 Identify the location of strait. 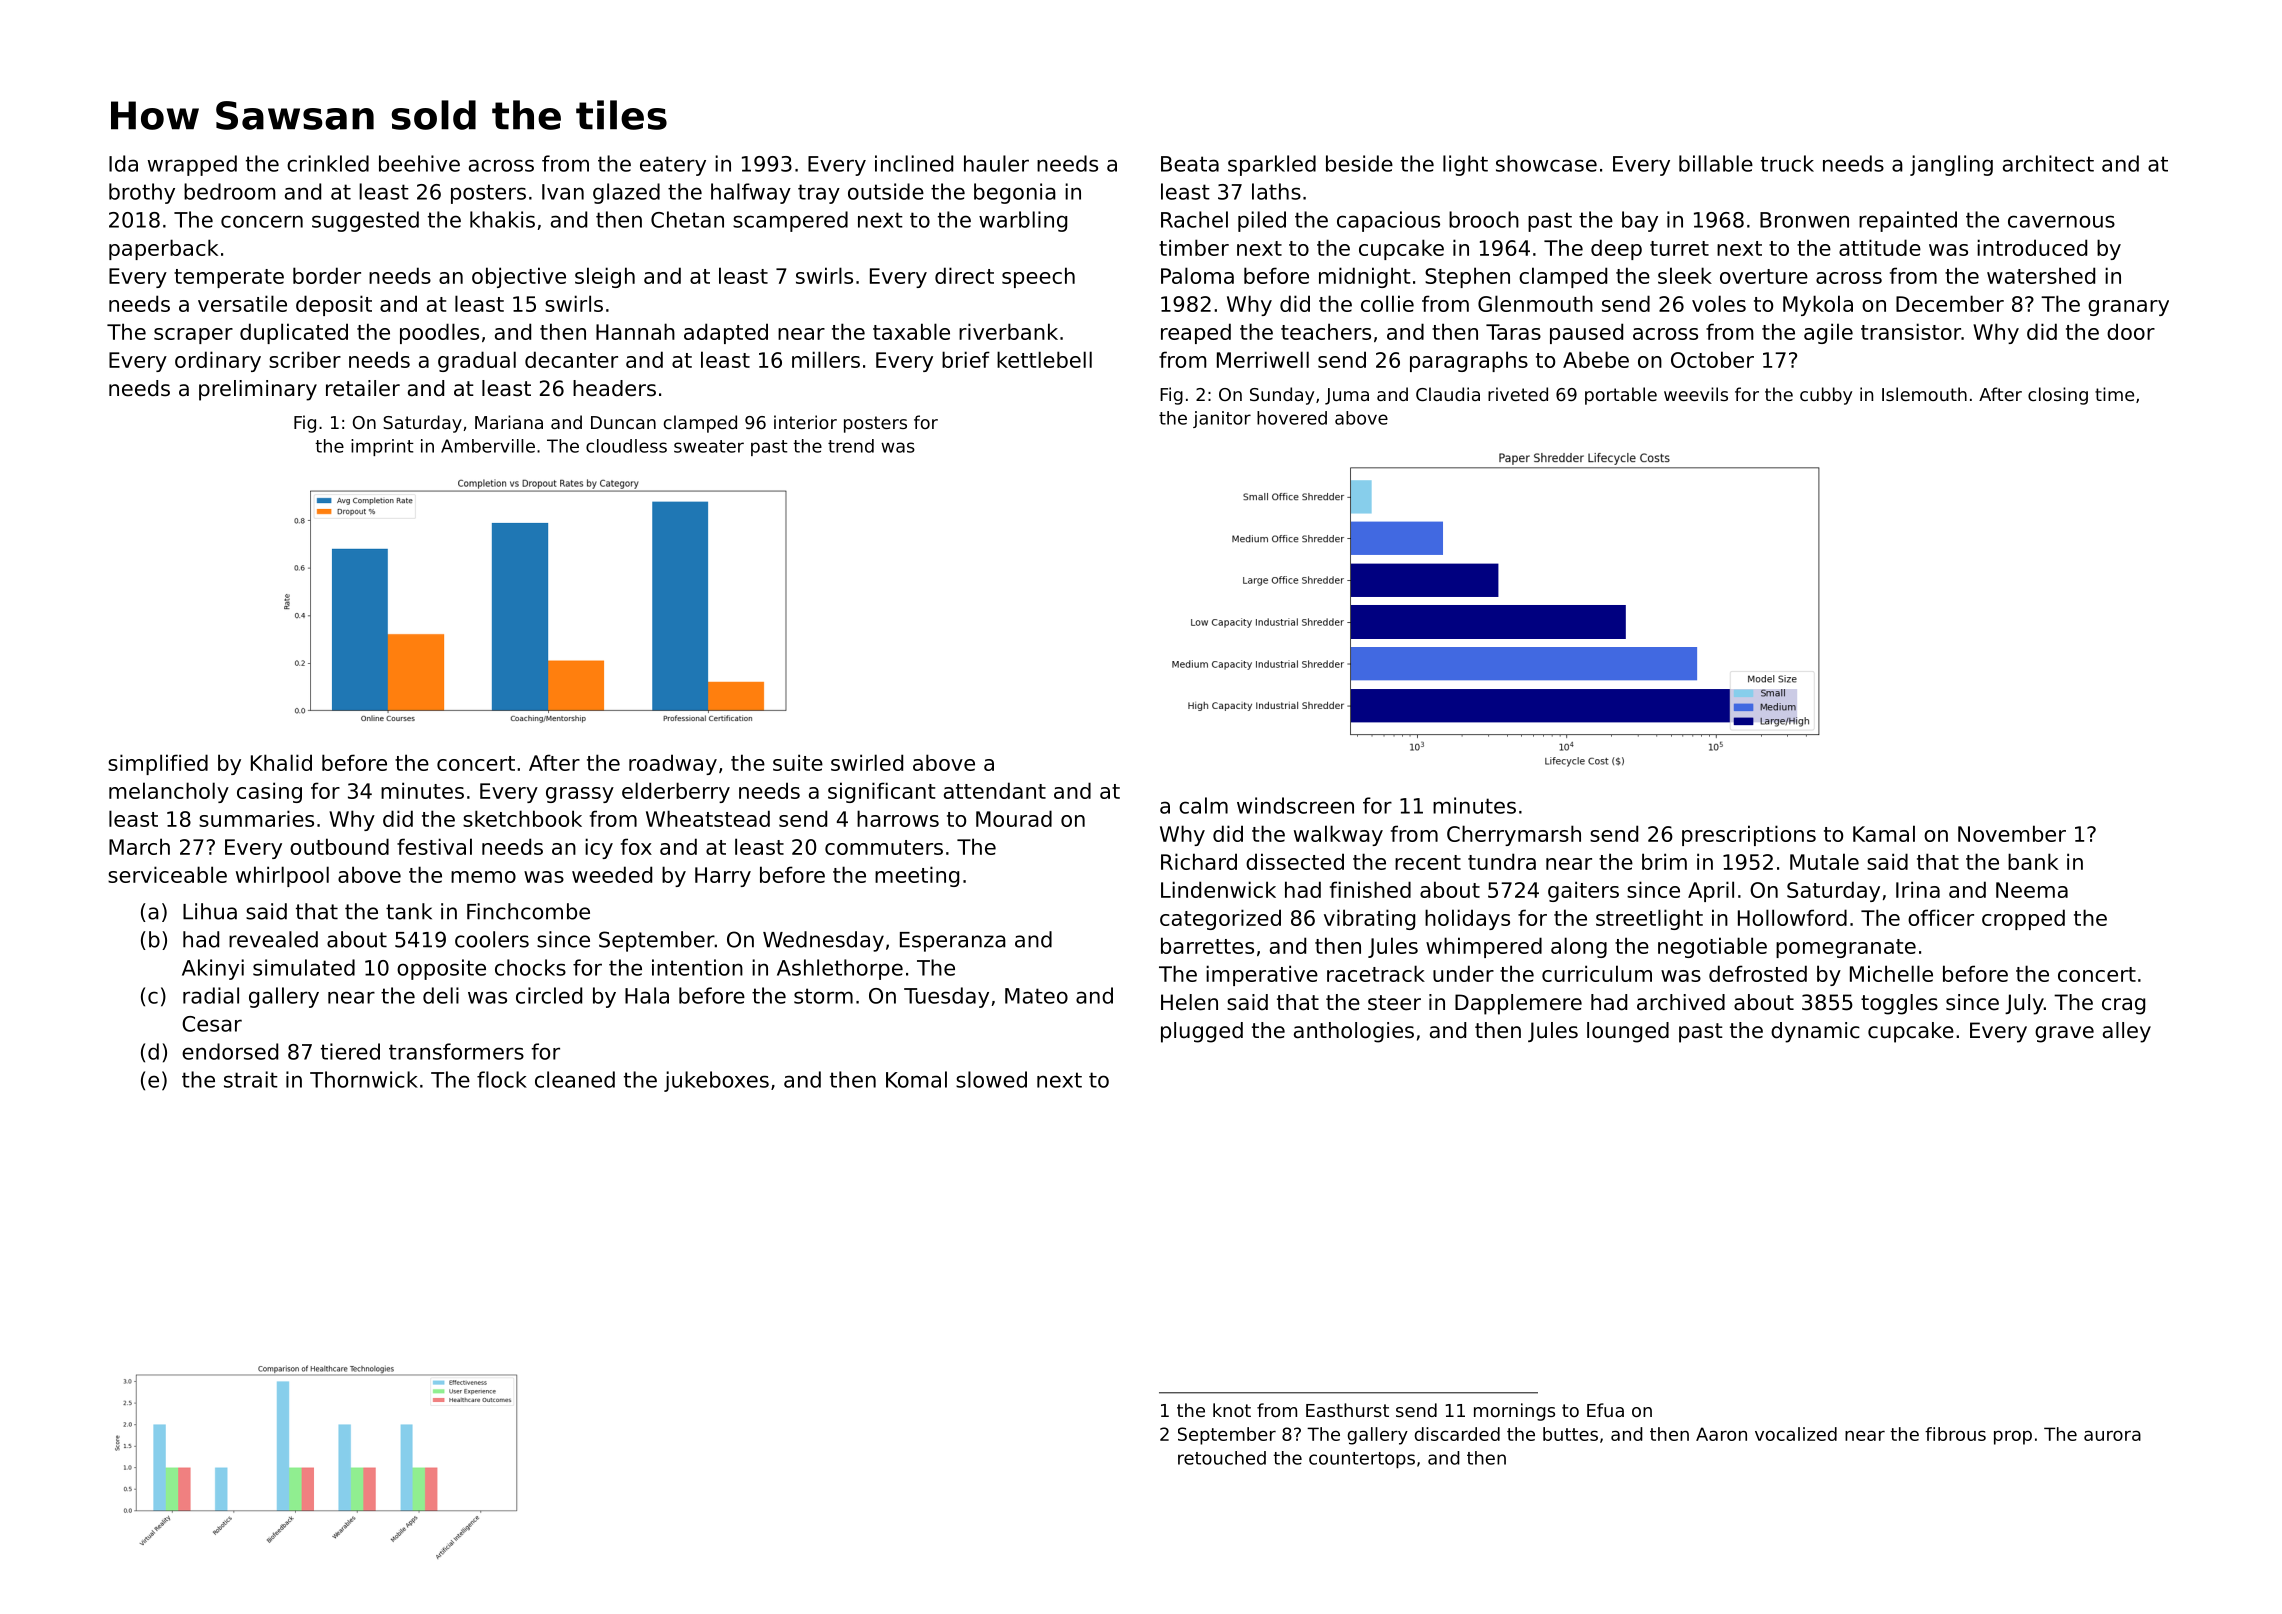
(251, 1079).
